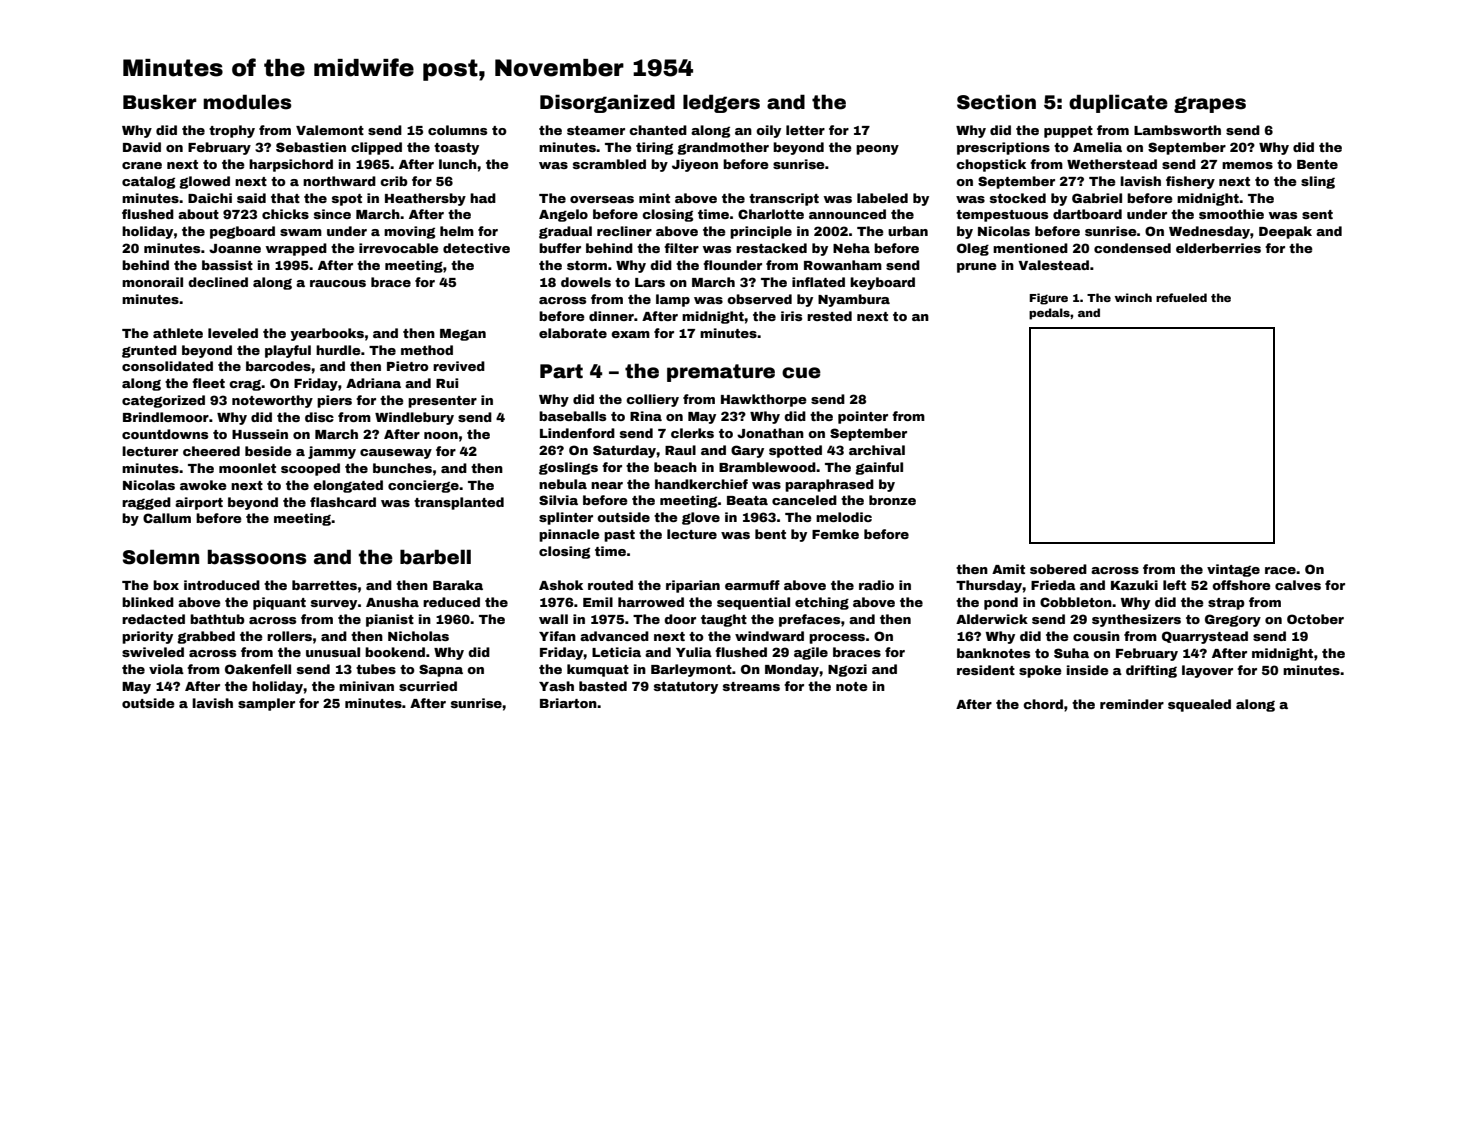 This screenshot has width=1470, height=1136. I want to click on Sapna, so click(441, 670).
